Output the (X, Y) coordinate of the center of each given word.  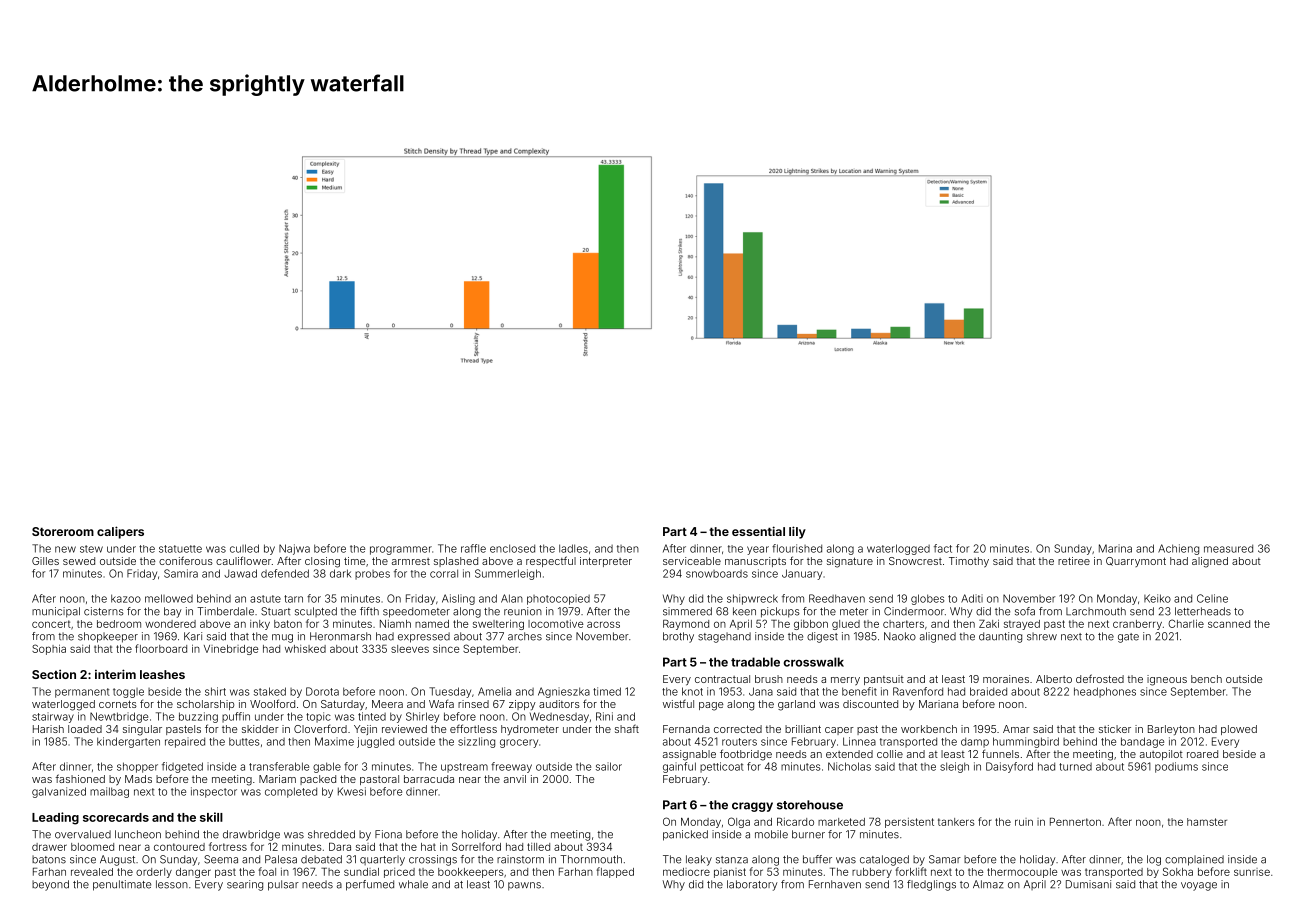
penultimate (122, 885)
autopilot (1161, 755)
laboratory (752, 885)
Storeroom (63, 531)
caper (839, 731)
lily (797, 532)
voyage (1199, 886)
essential (758, 531)
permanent (82, 693)
